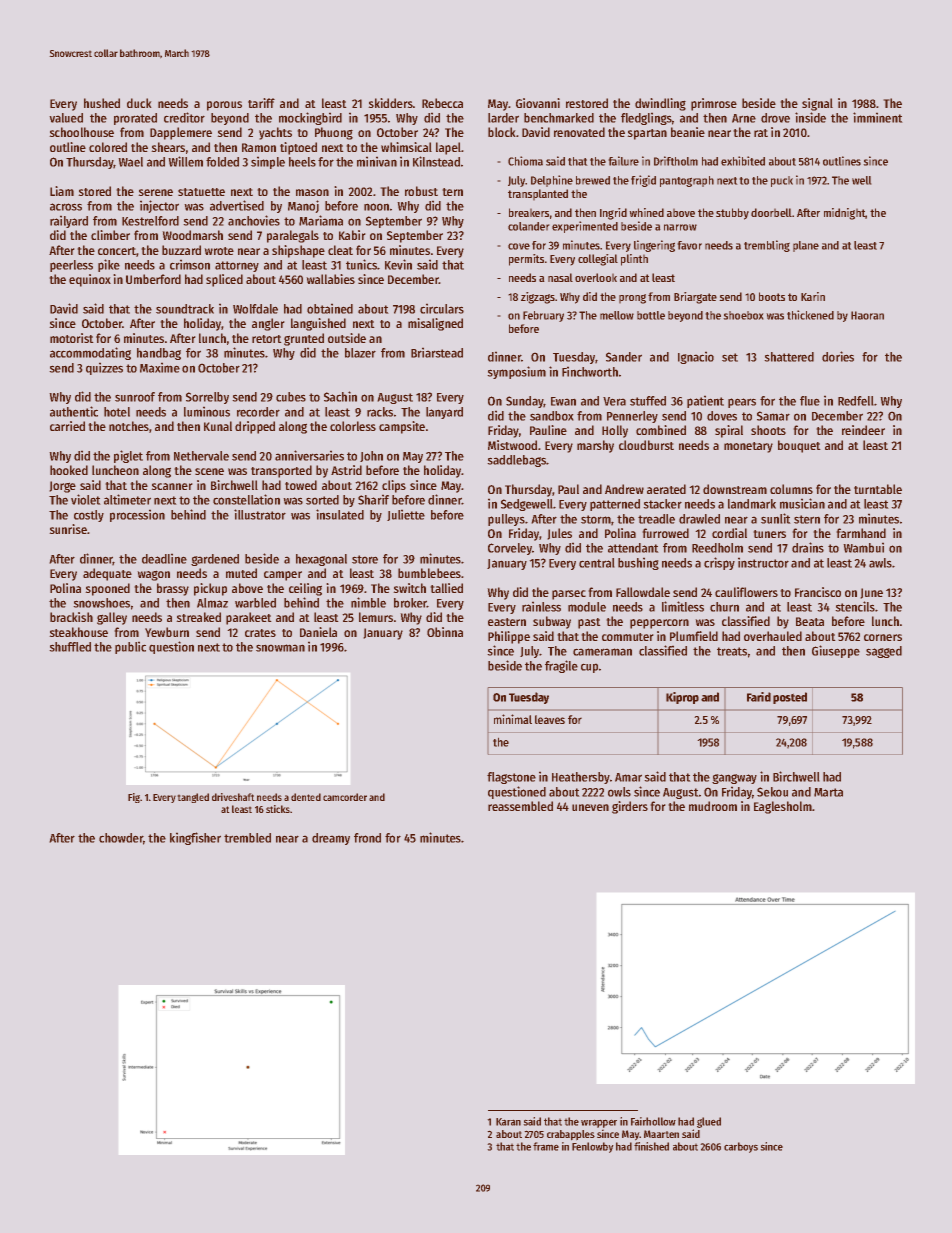  I want to click on primrose, so click(714, 104).
